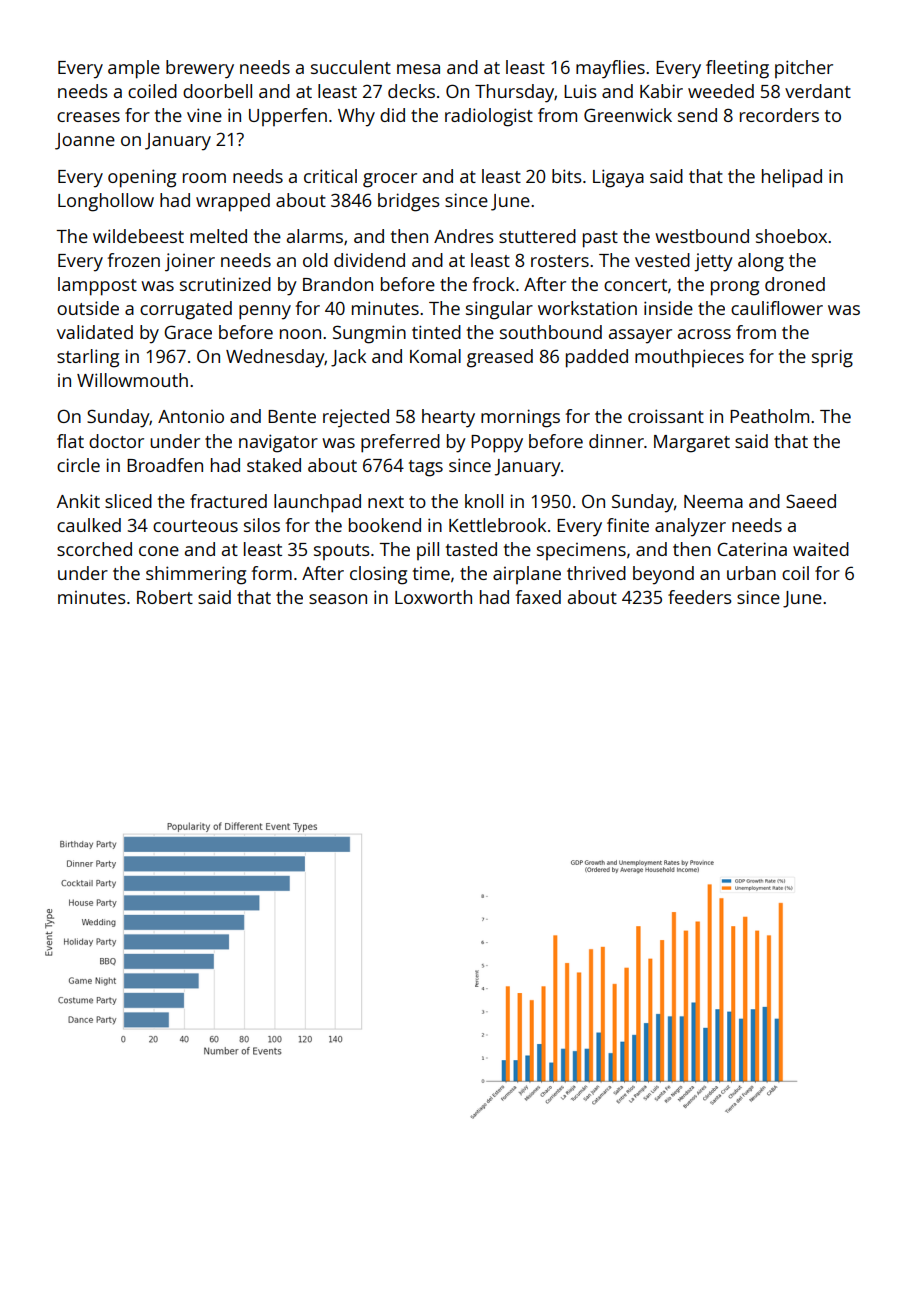 This screenshot has width=924, height=1308. What do you see at coordinates (165, 597) in the screenshot?
I see `Robert` at bounding box center [165, 597].
